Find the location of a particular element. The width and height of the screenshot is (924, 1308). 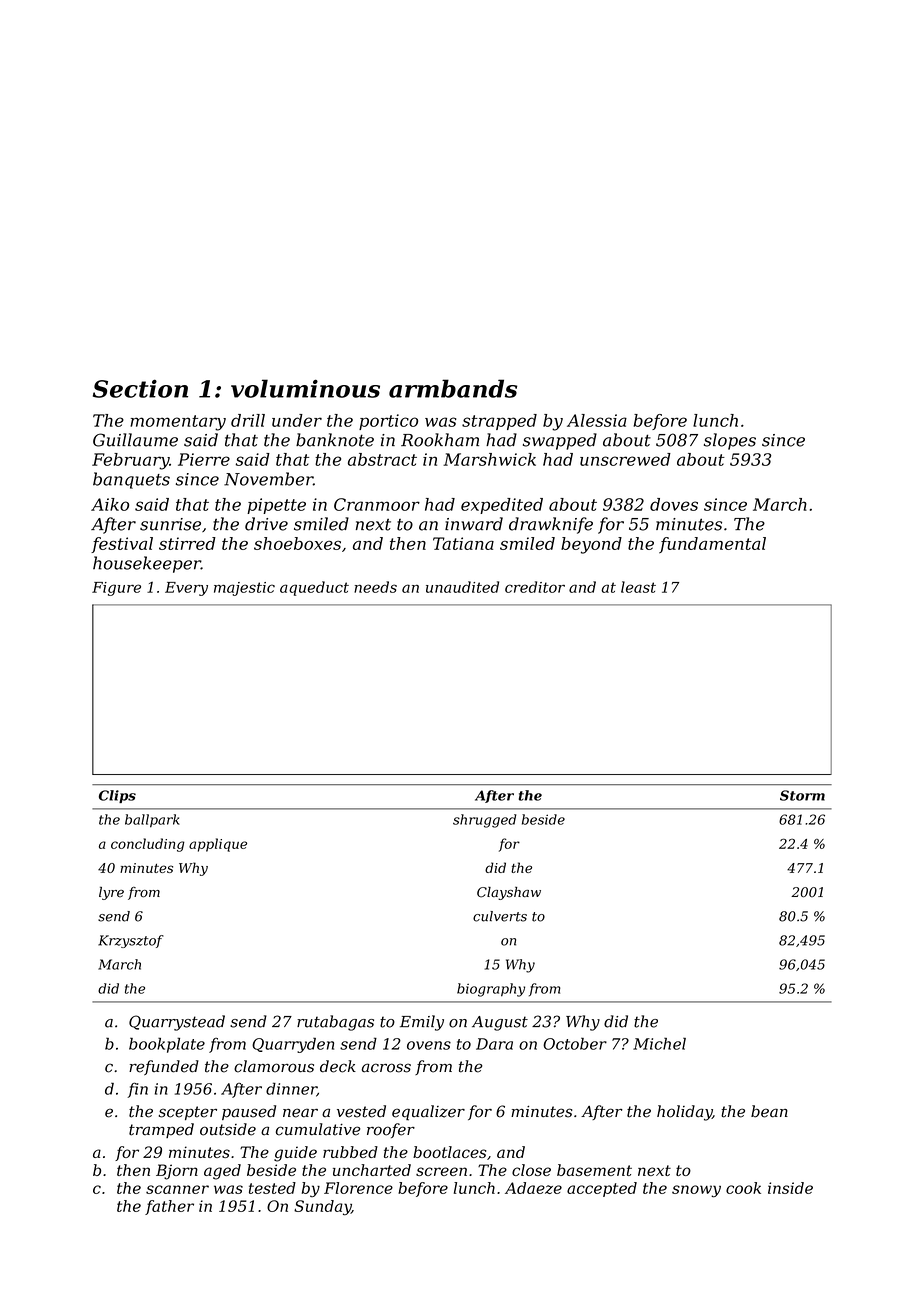

least is located at coordinates (638, 587).
